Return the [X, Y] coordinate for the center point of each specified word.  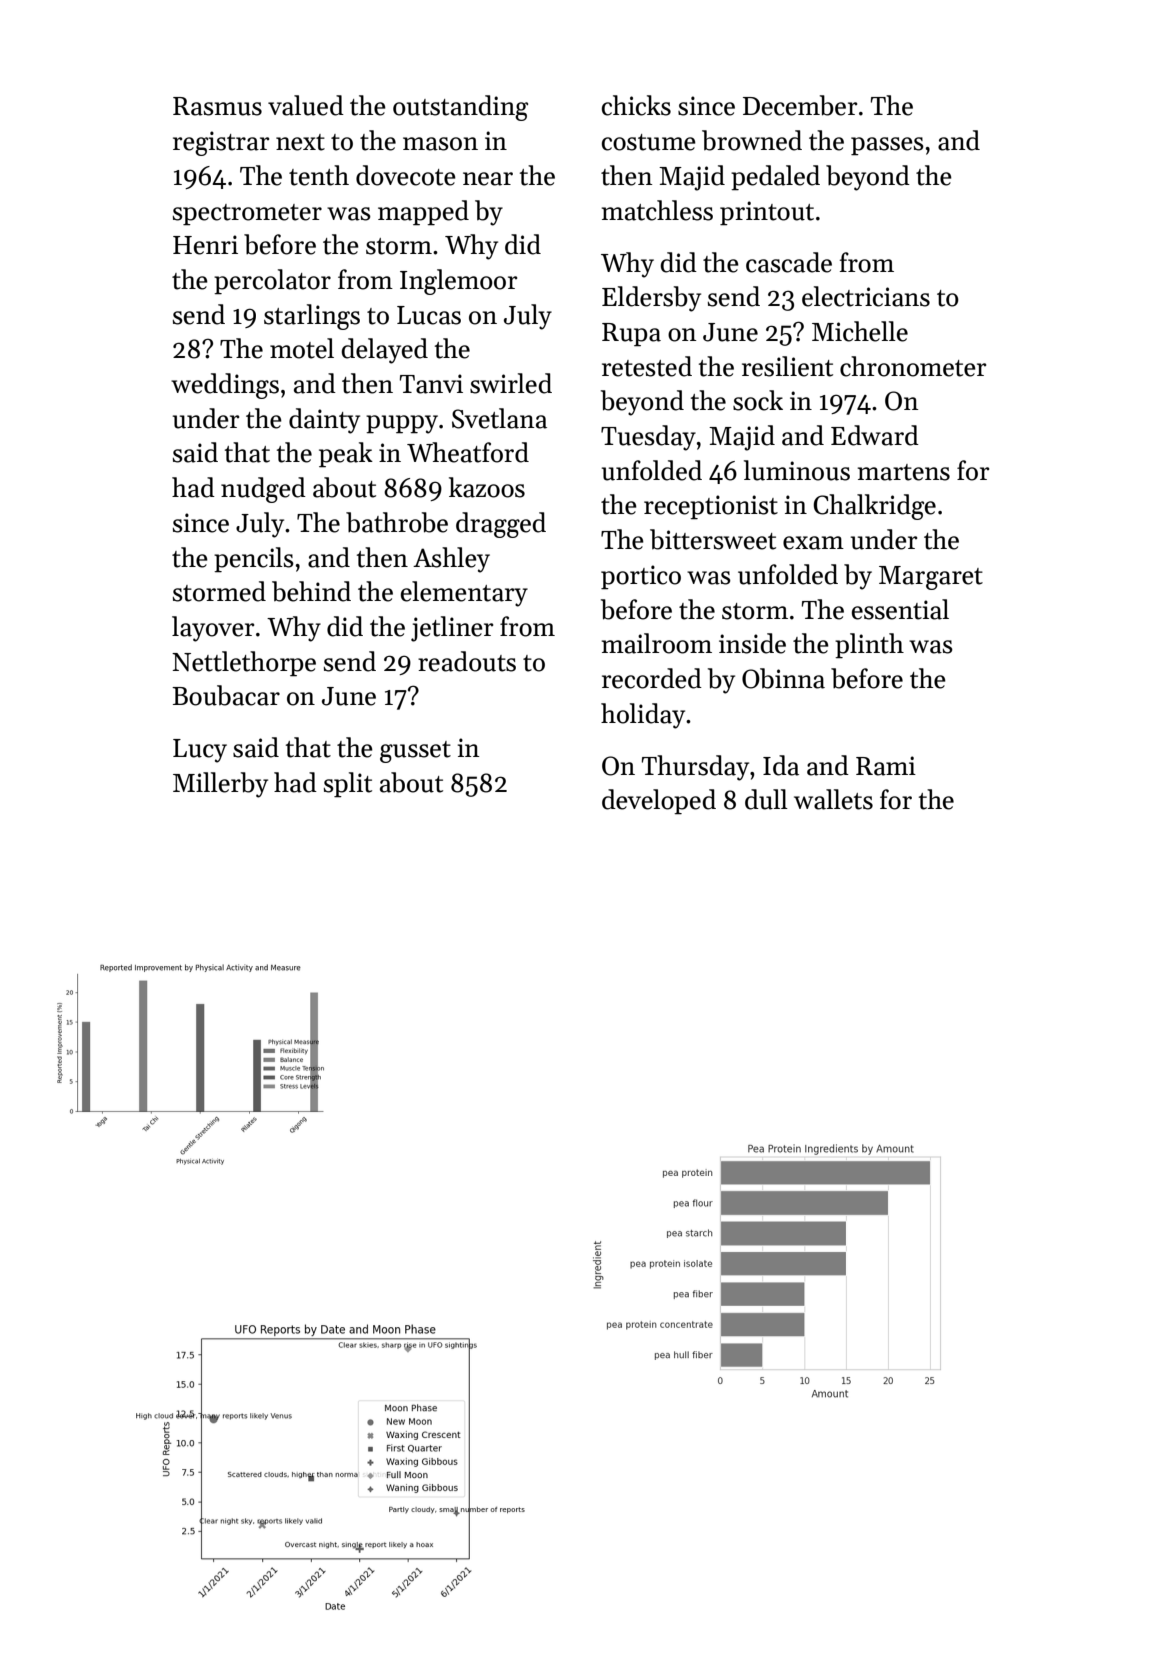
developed [659, 802]
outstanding [460, 108]
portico [641, 577]
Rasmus [217, 106]
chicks [636, 105]
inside [752, 643]
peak [346, 455]
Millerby [220, 785]
